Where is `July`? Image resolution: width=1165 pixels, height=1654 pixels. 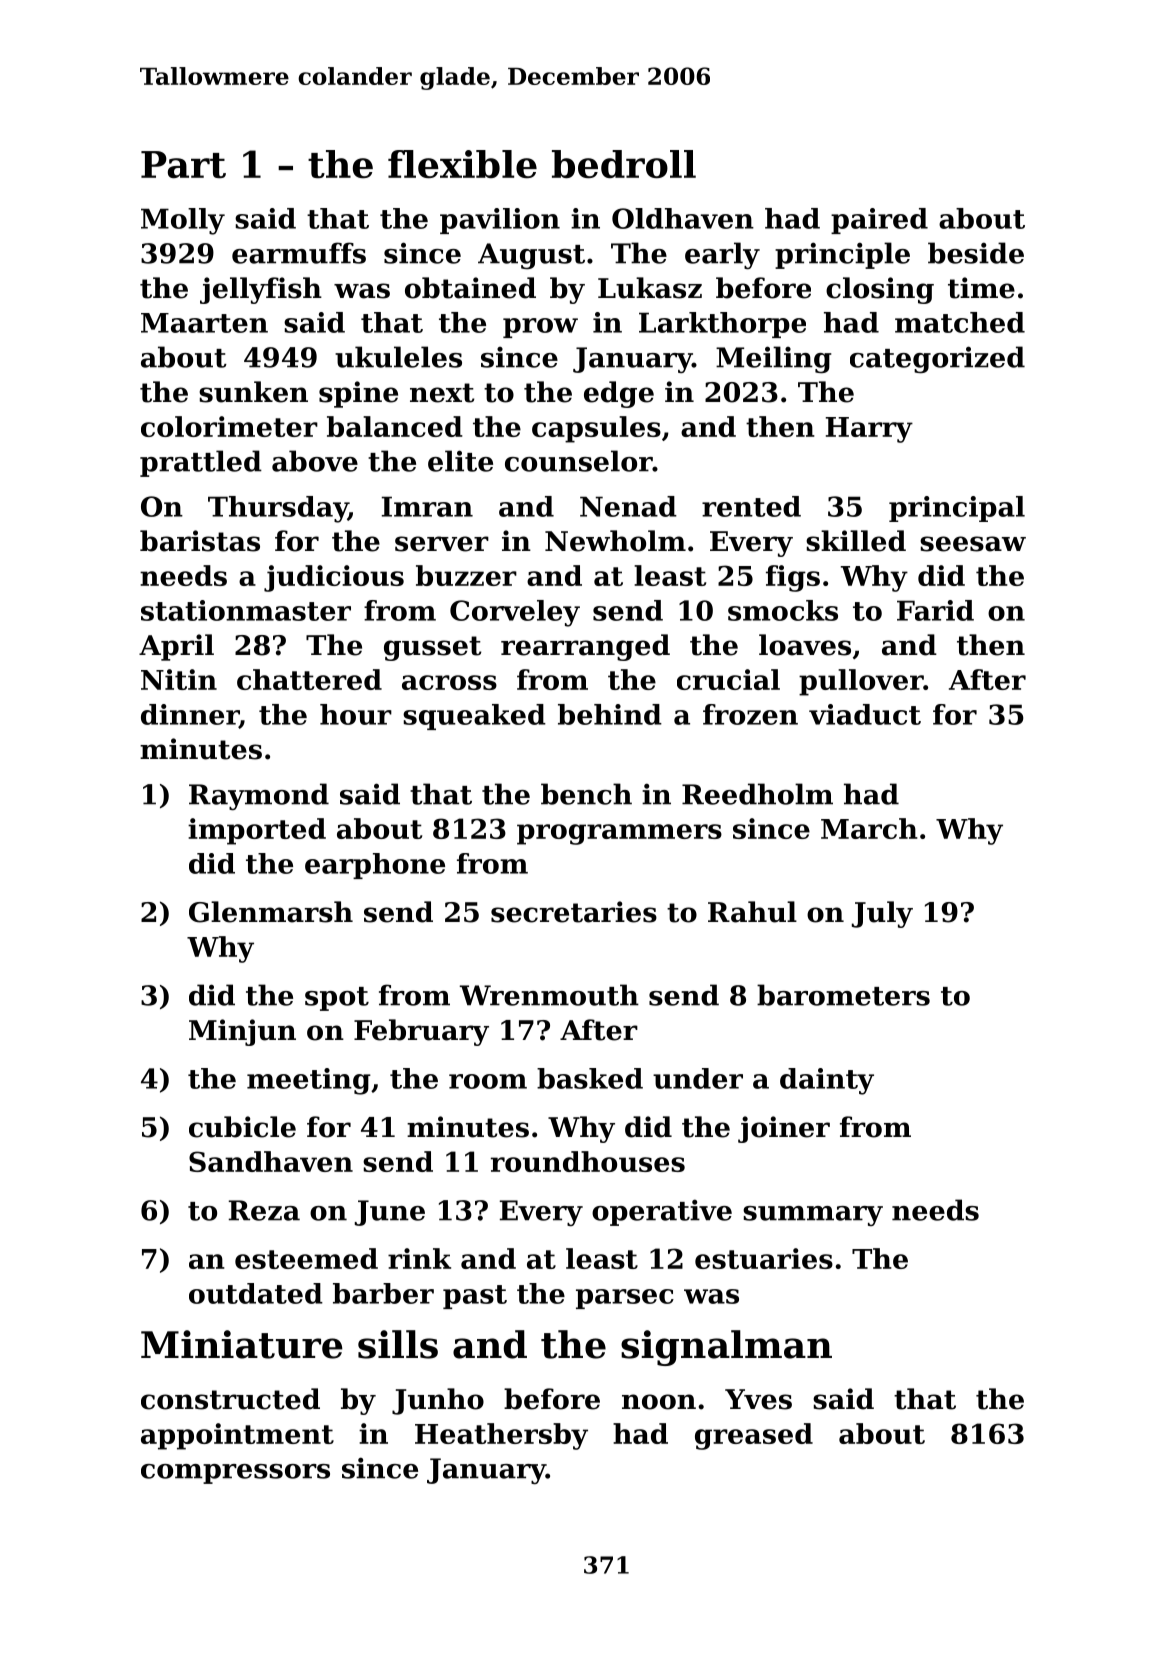
July is located at coordinates (882, 914).
